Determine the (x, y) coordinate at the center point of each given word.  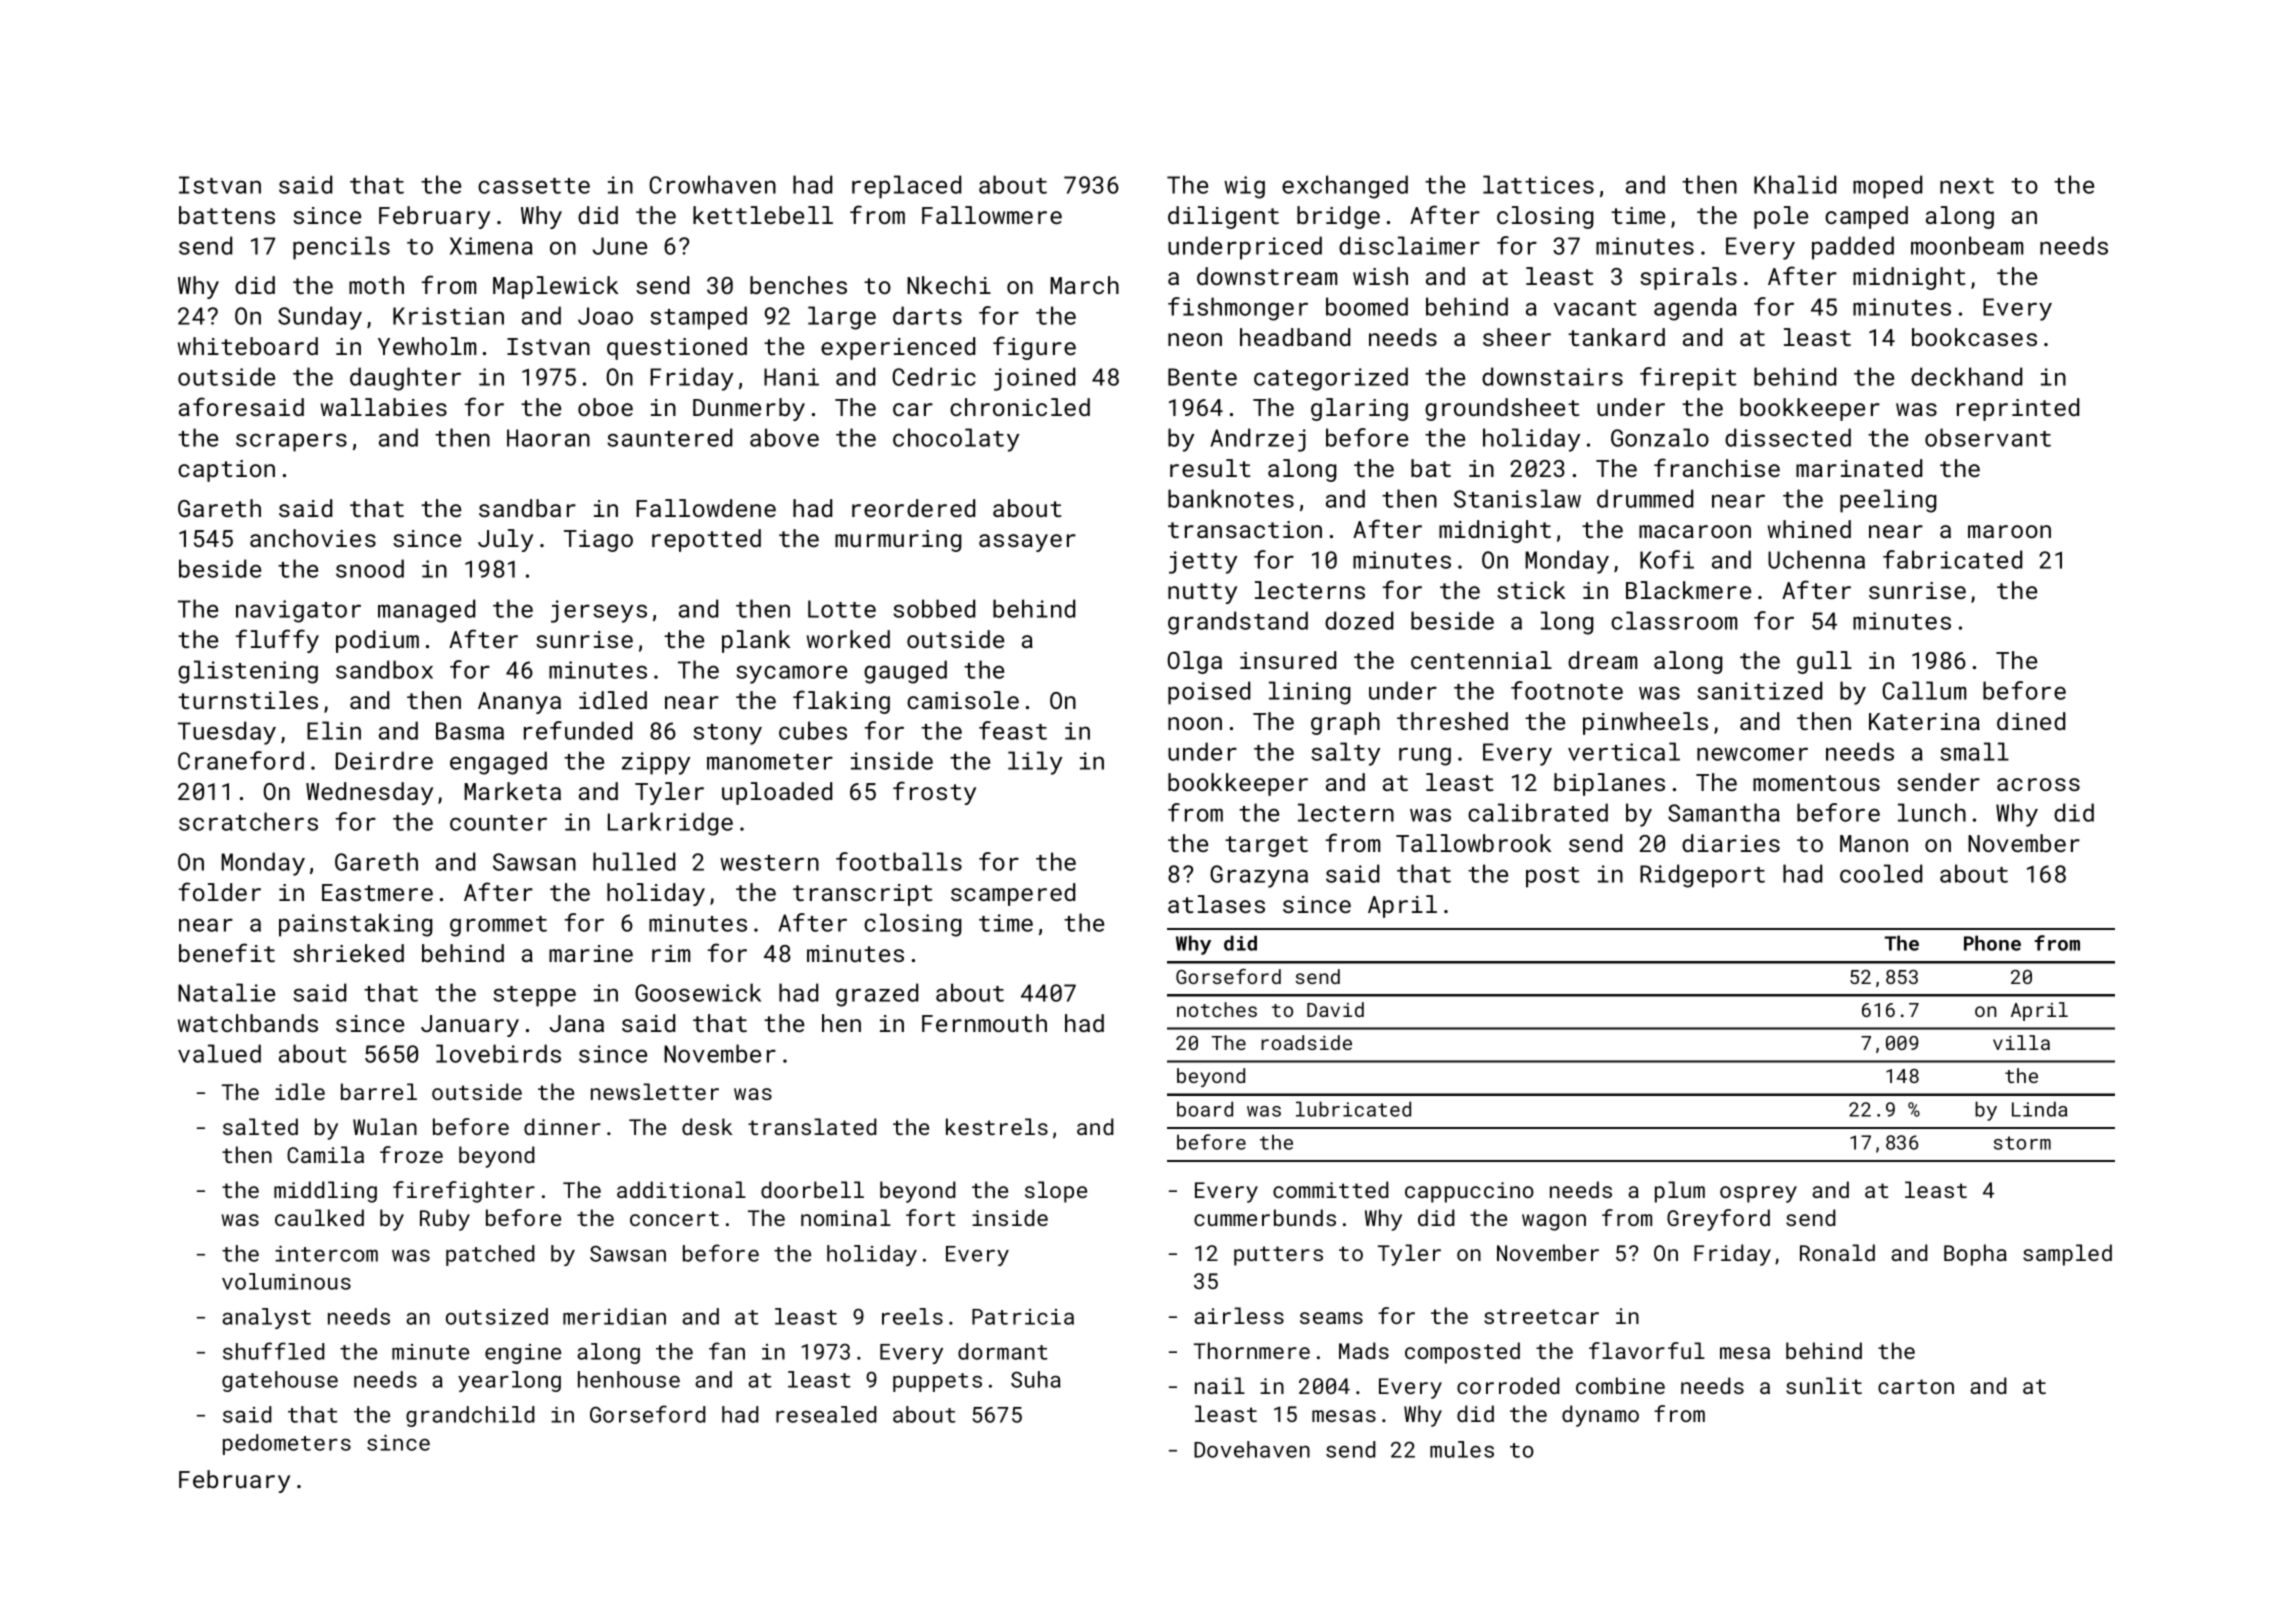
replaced (906, 187)
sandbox (384, 669)
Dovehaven (1252, 1449)
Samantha (1724, 812)
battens (227, 215)
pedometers (287, 1444)
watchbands (248, 1023)
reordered (913, 508)
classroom (1674, 620)
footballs (899, 861)
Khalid (1795, 184)
